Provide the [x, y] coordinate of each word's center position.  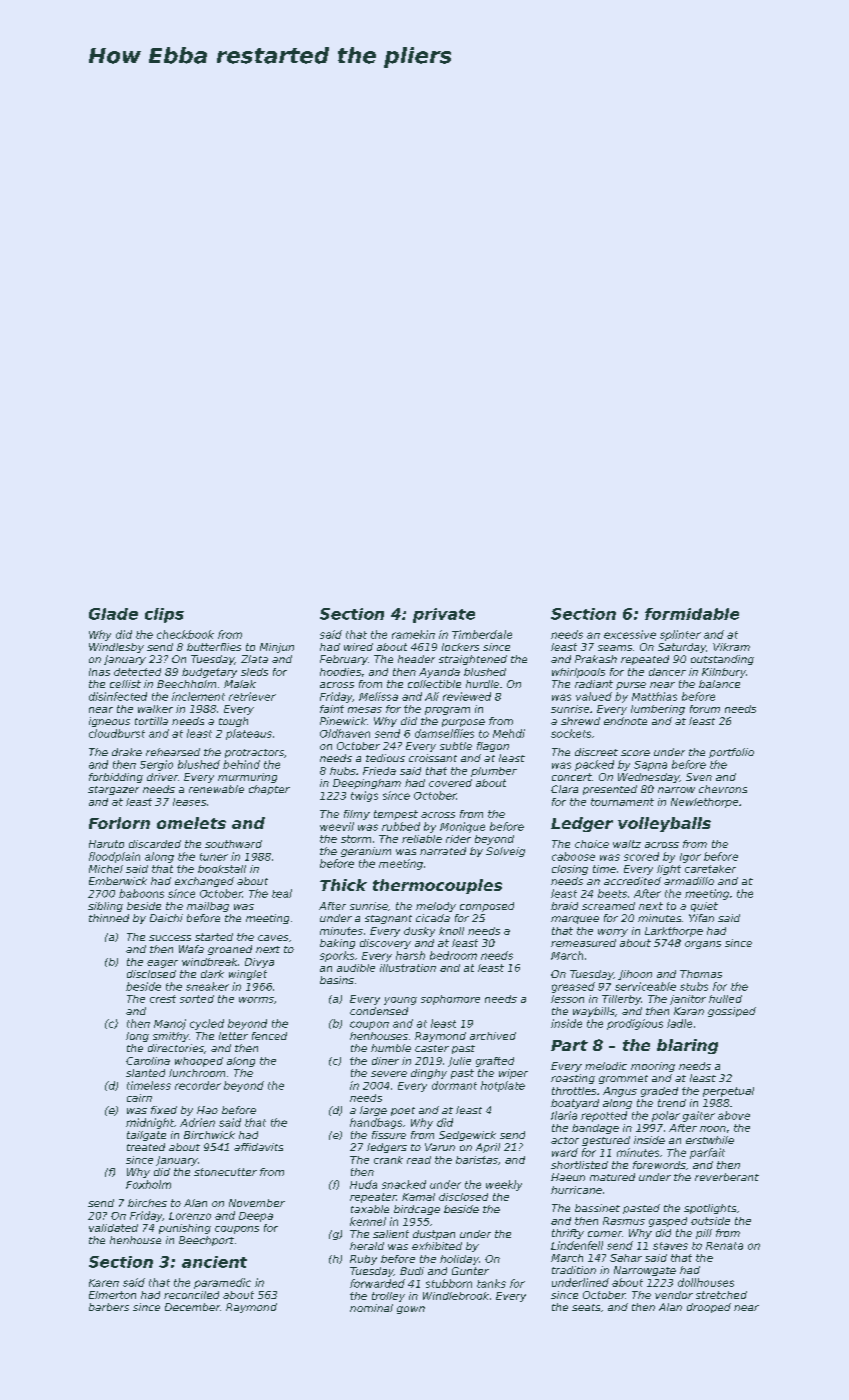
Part [569, 1045]
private [444, 615]
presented [610, 790]
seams [615, 648]
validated [113, 1228]
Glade [113, 614]
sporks [337, 956]
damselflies [444, 733]
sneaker [207, 986]
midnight [150, 1123]
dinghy [429, 1074]
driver [162, 777]
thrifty [568, 1234]
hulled [725, 999]
